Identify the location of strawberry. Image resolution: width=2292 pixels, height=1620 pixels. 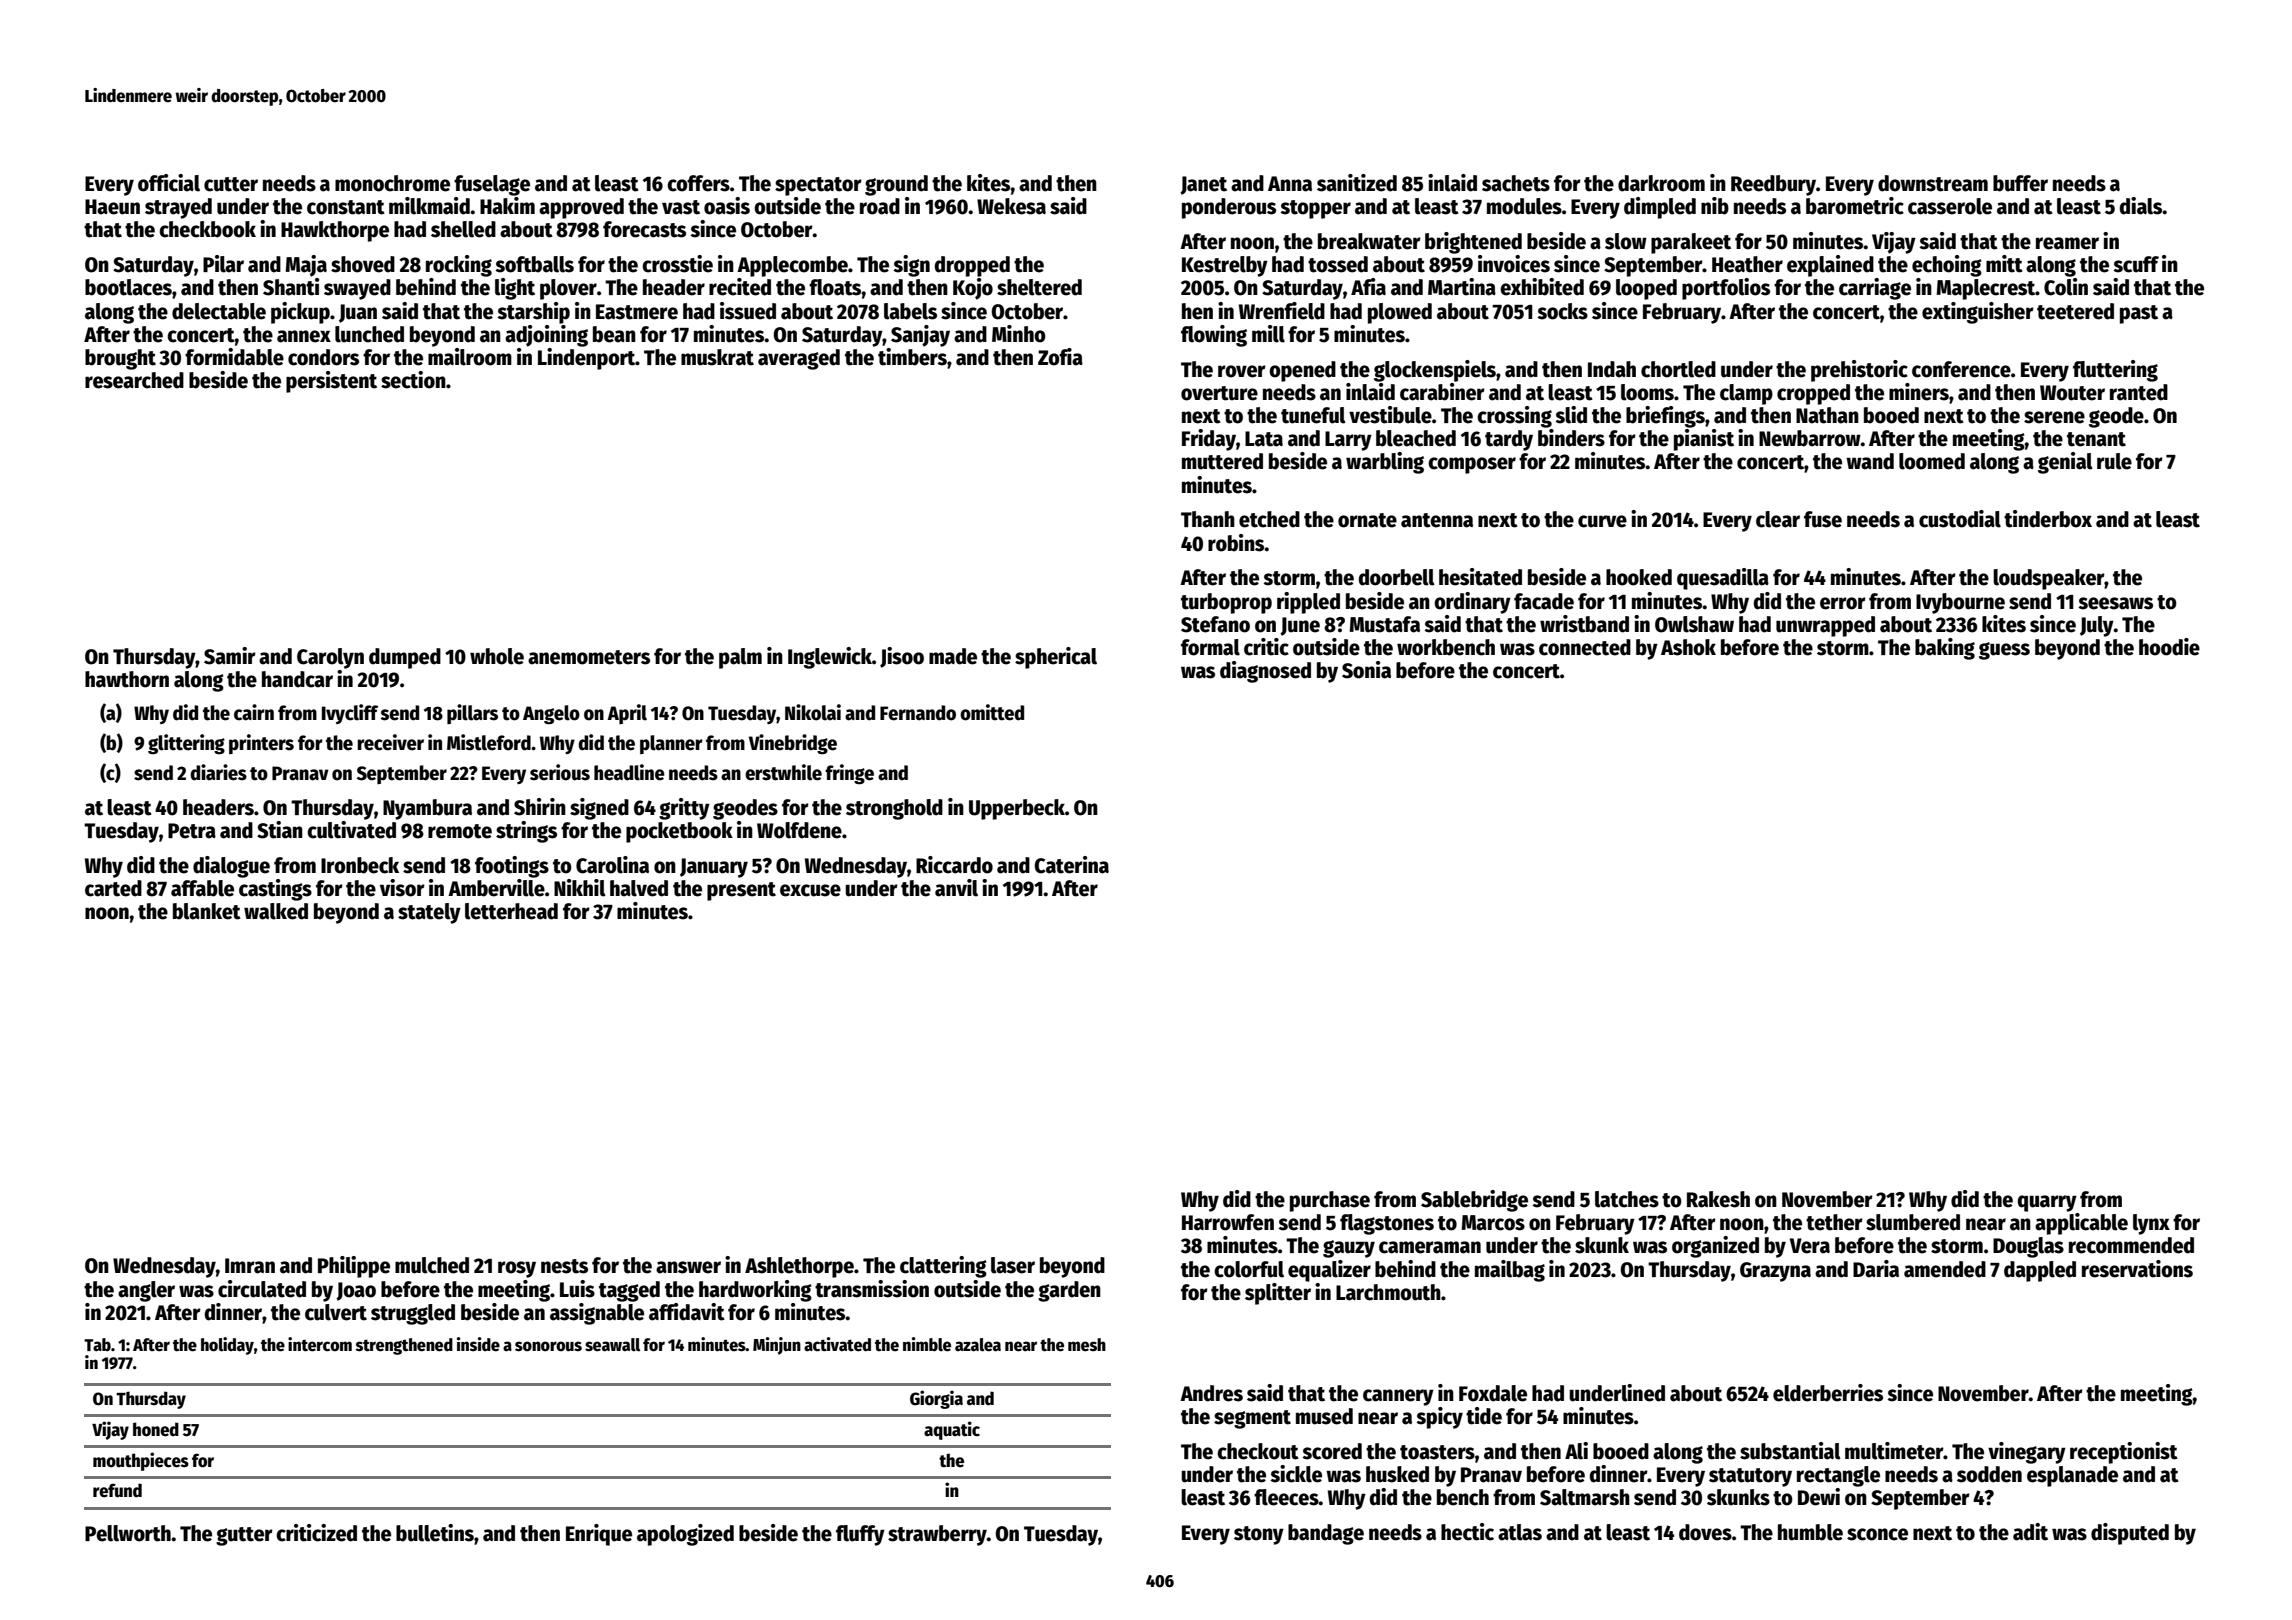
(937, 1535).
